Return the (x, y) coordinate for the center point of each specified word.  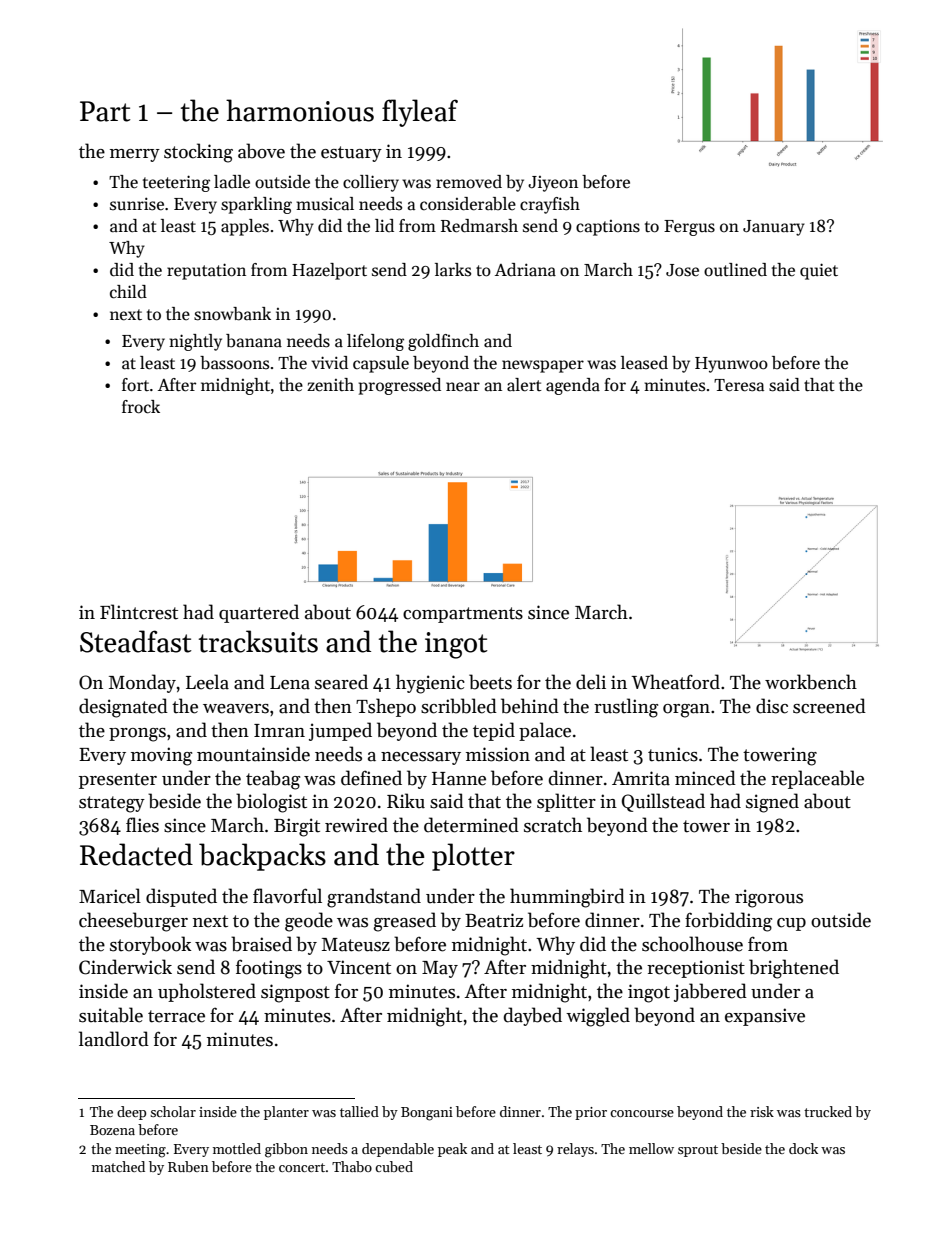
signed (772, 803)
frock (141, 407)
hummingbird (567, 898)
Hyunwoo (731, 365)
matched (118, 1166)
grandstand (374, 898)
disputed (181, 897)
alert (524, 385)
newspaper (543, 366)
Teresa (739, 385)
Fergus (689, 228)
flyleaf (420, 113)
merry (135, 155)
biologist (271, 803)
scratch (553, 825)
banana (254, 341)
